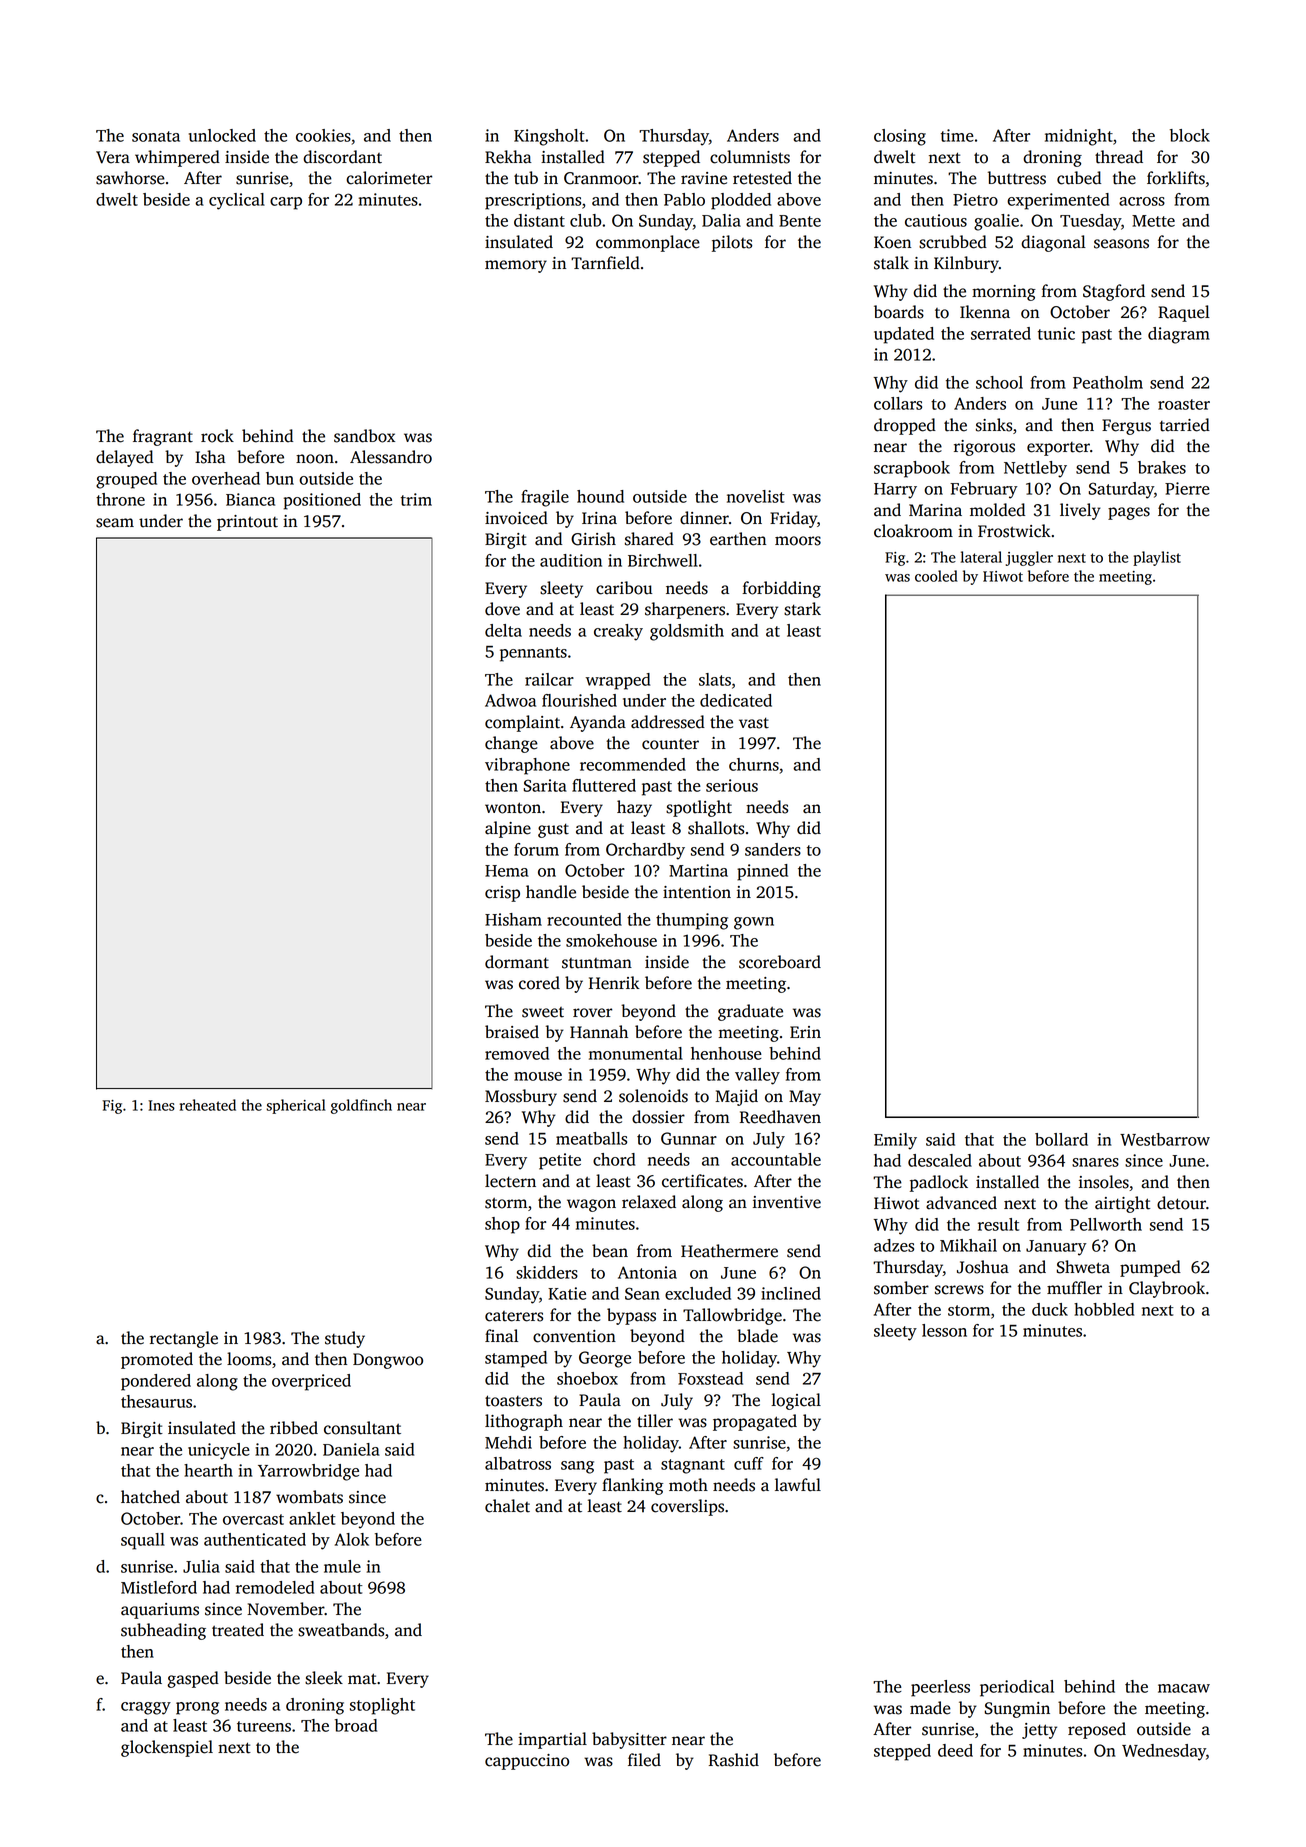 Image resolution: width=1306 pixels, height=1847 pixels. I want to click on coverslips, so click(687, 1507).
